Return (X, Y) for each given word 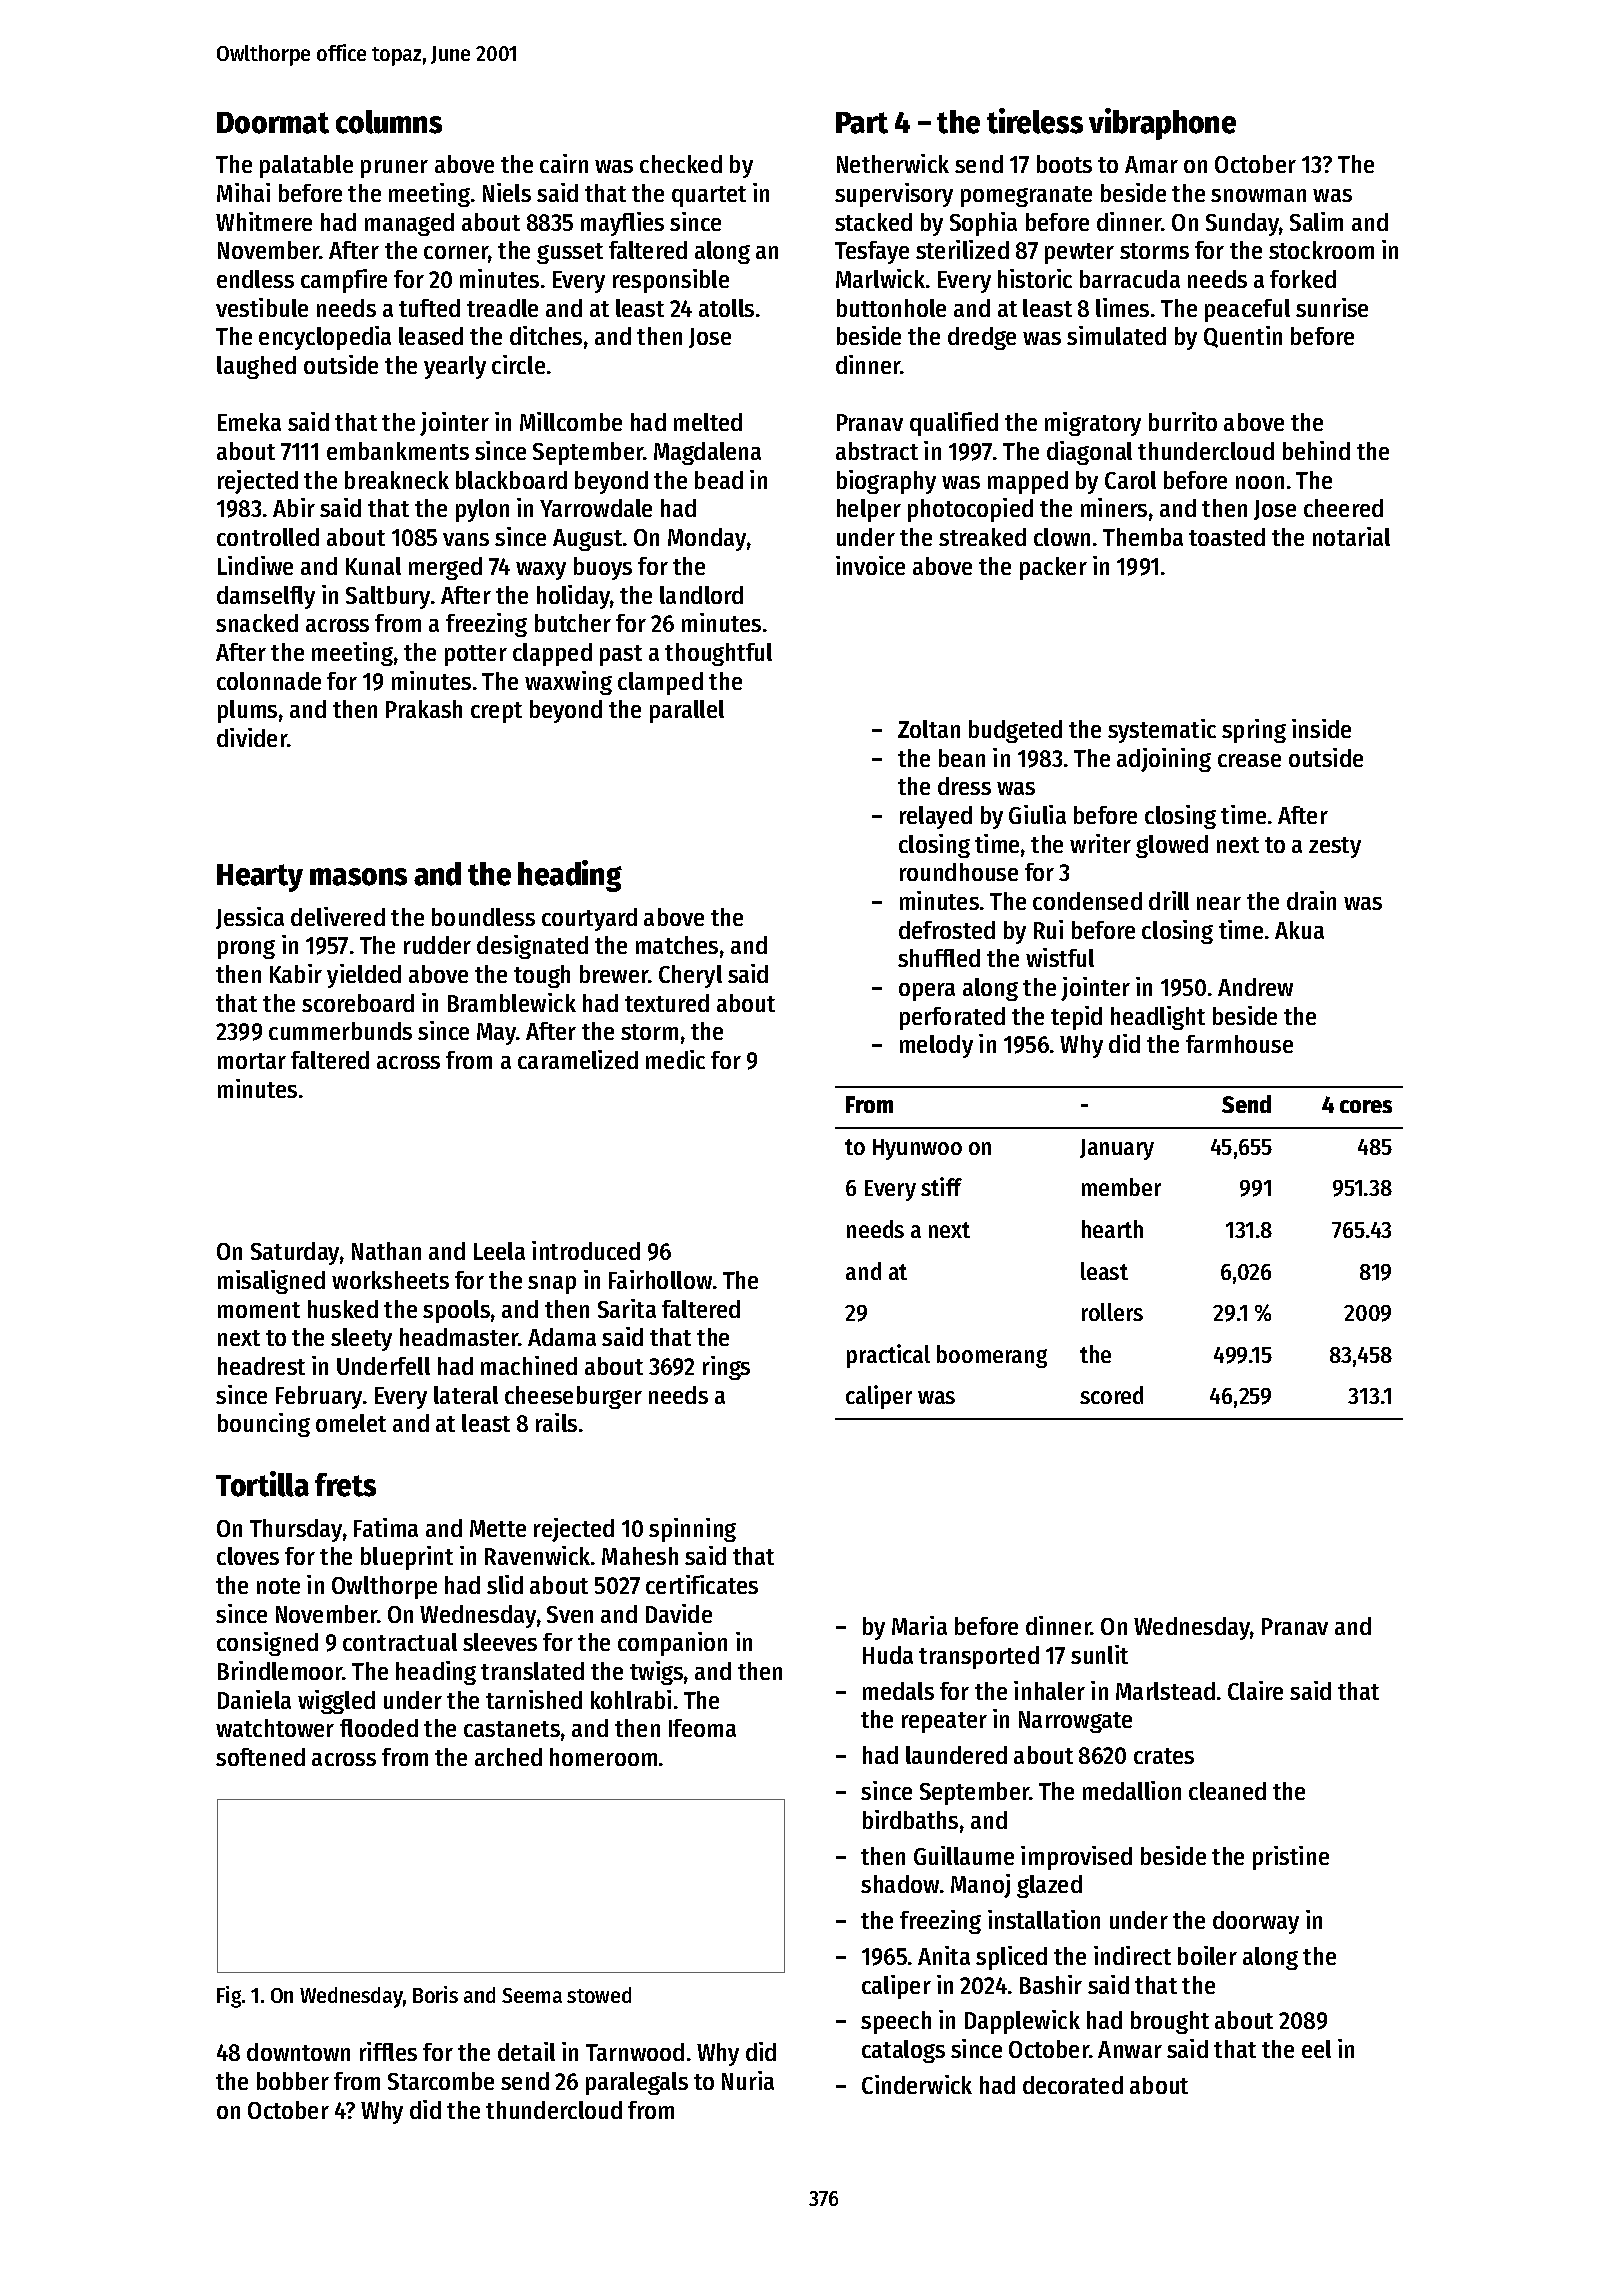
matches (677, 945)
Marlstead (1165, 1691)
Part (862, 123)
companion (672, 1644)
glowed (1172, 846)
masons (358, 877)
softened (260, 1757)
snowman (1258, 195)
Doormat (273, 123)
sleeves (500, 1642)
